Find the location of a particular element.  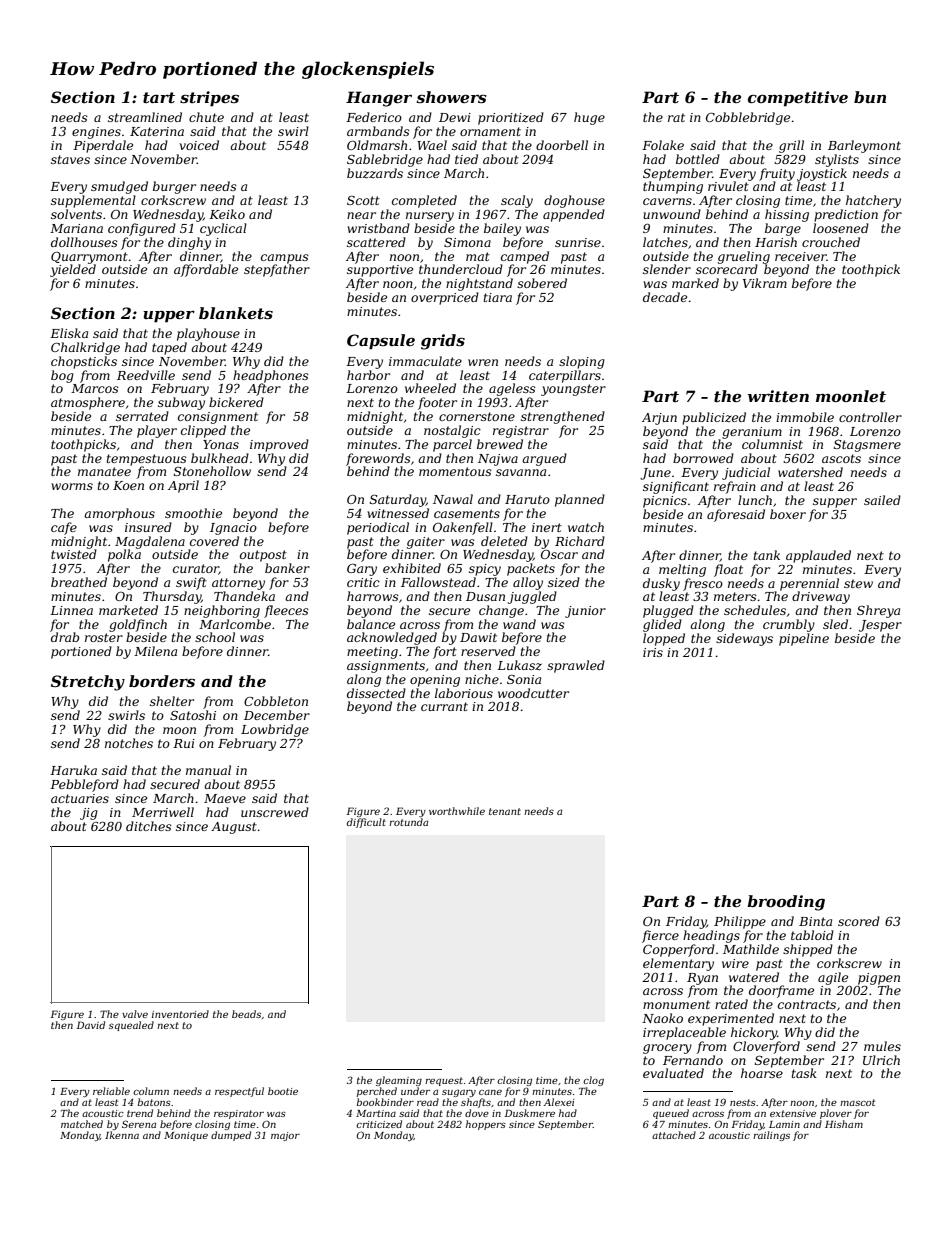

Haruka is located at coordinates (73, 770).
